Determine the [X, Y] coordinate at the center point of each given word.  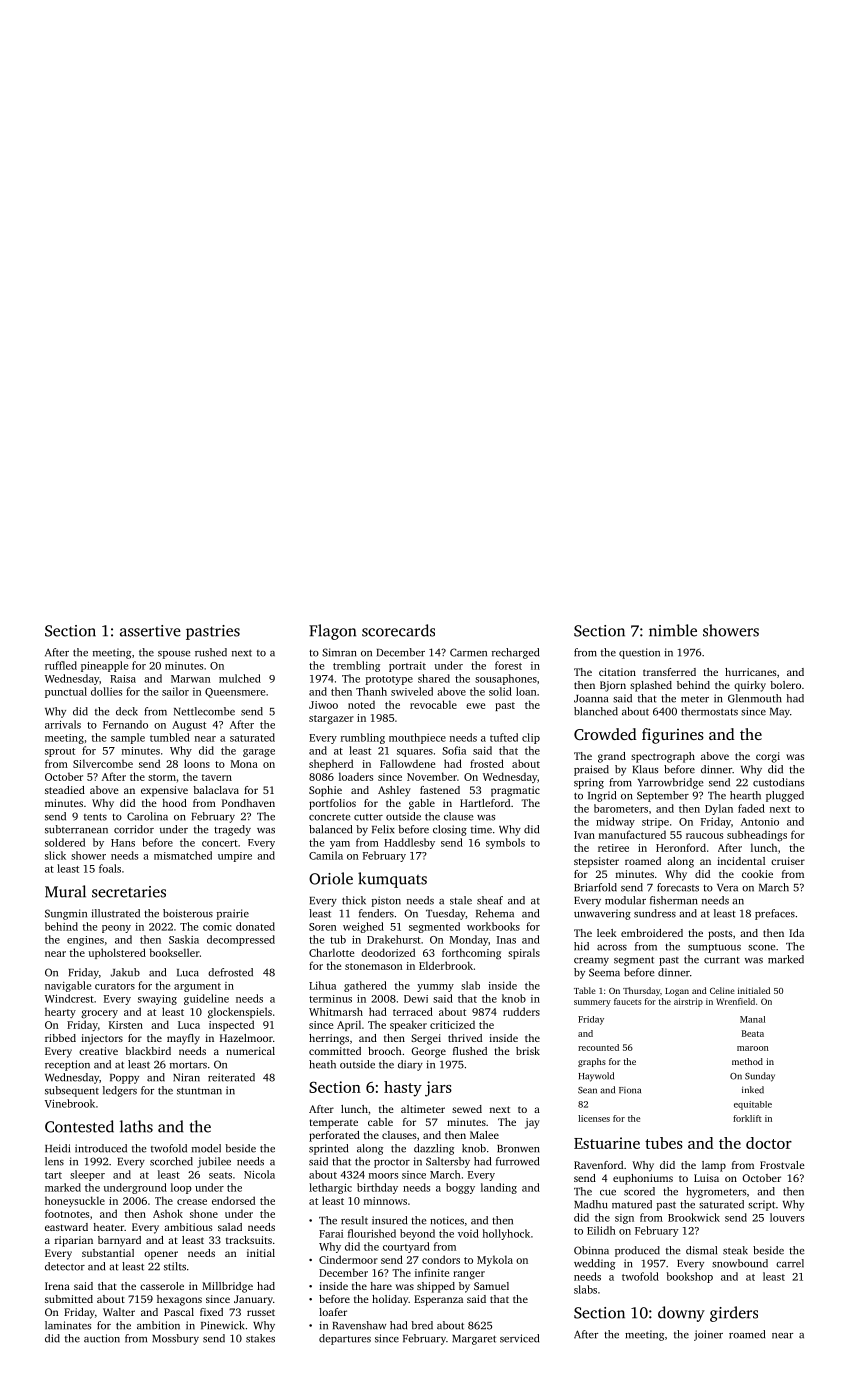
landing [499, 1188]
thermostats [709, 711]
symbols [505, 843]
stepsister [596, 862]
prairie [233, 914]
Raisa [123, 679]
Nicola [259, 1174]
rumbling [363, 738]
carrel [790, 1263]
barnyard [119, 1241]
